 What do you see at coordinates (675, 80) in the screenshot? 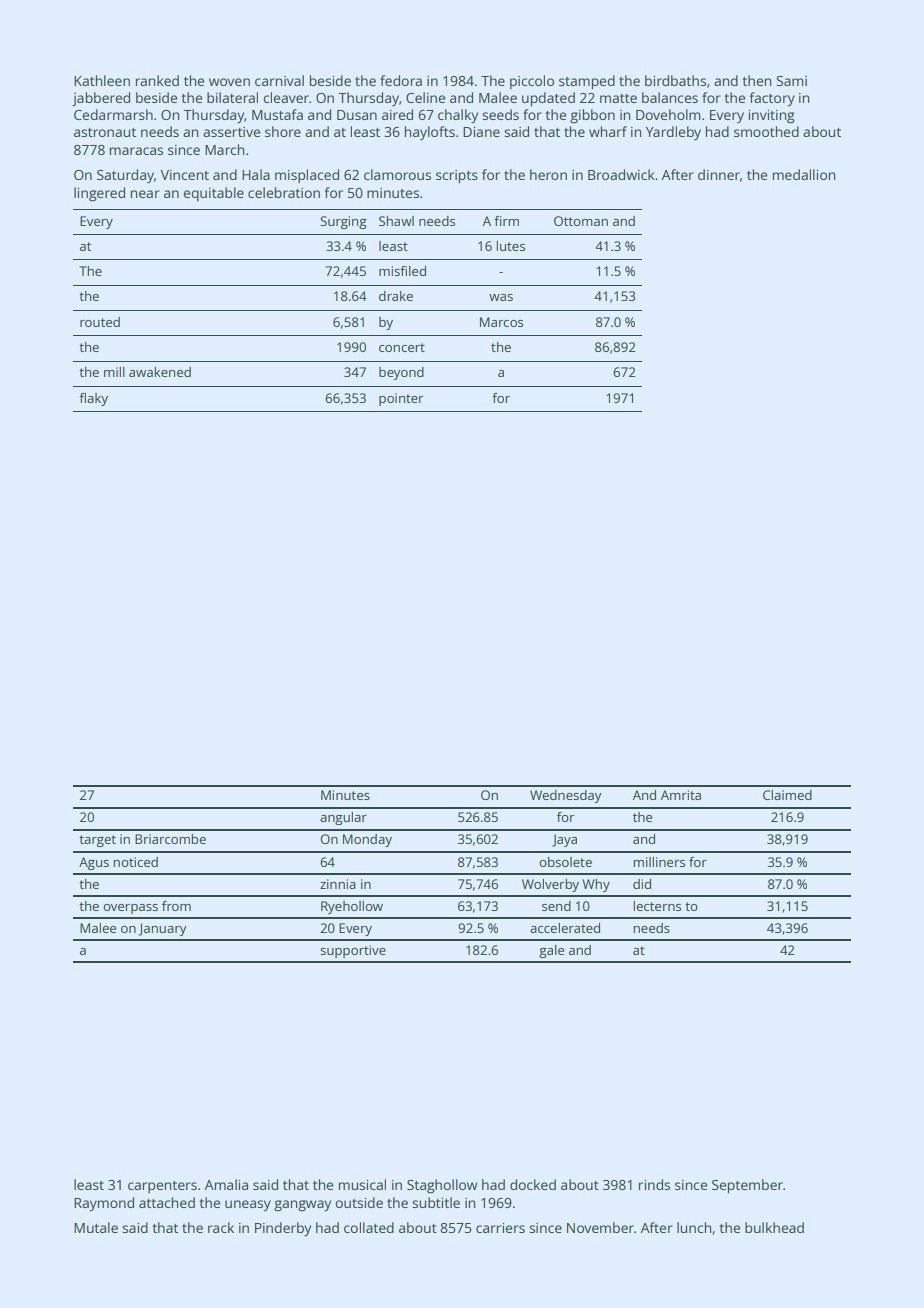
I see `birdbaths` at bounding box center [675, 80].
